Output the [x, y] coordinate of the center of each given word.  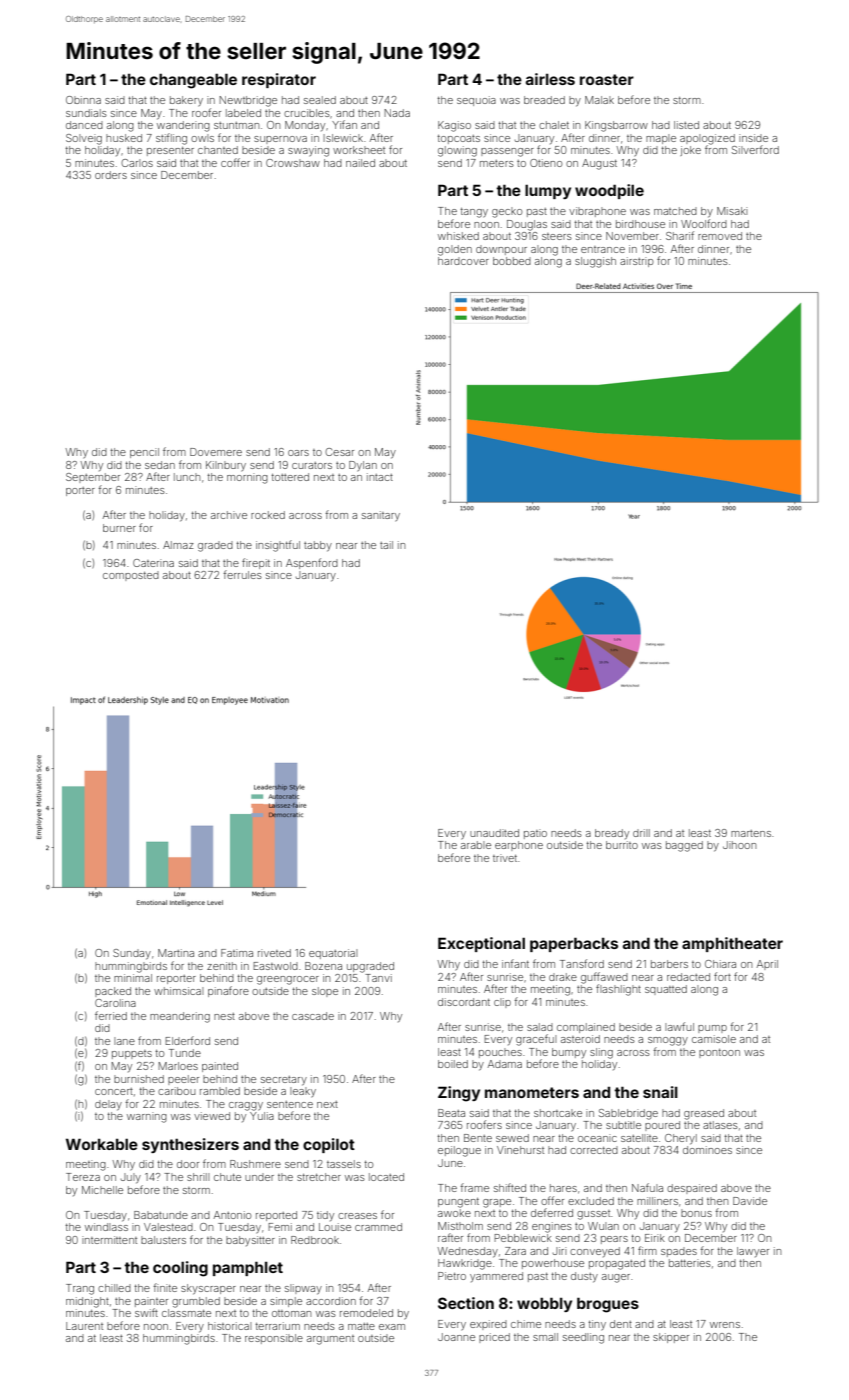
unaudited [494, 833]
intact [380, 477]
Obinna [83, 100]
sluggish [595, 262]
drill [641, 833]
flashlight [618, 990]
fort [722, 976]
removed [720, 236]
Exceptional [481, 944]
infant [515, 963]
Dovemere [216, 452]
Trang [80, 1289]
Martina [176, 953]
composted [131, 576]
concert [114, 1091]
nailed [360, 163]
